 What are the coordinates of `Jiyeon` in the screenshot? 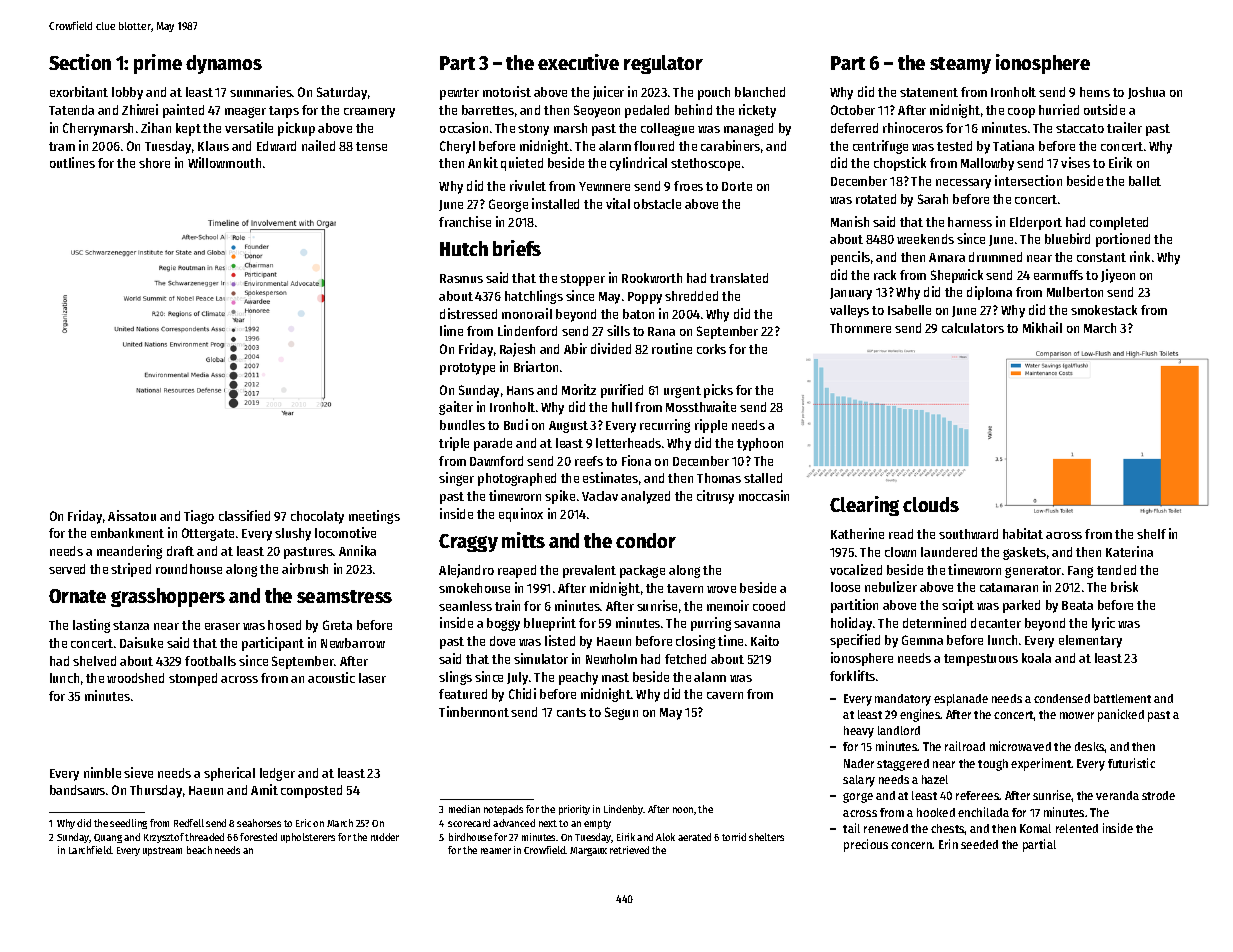 It's located at (1118, 276).
